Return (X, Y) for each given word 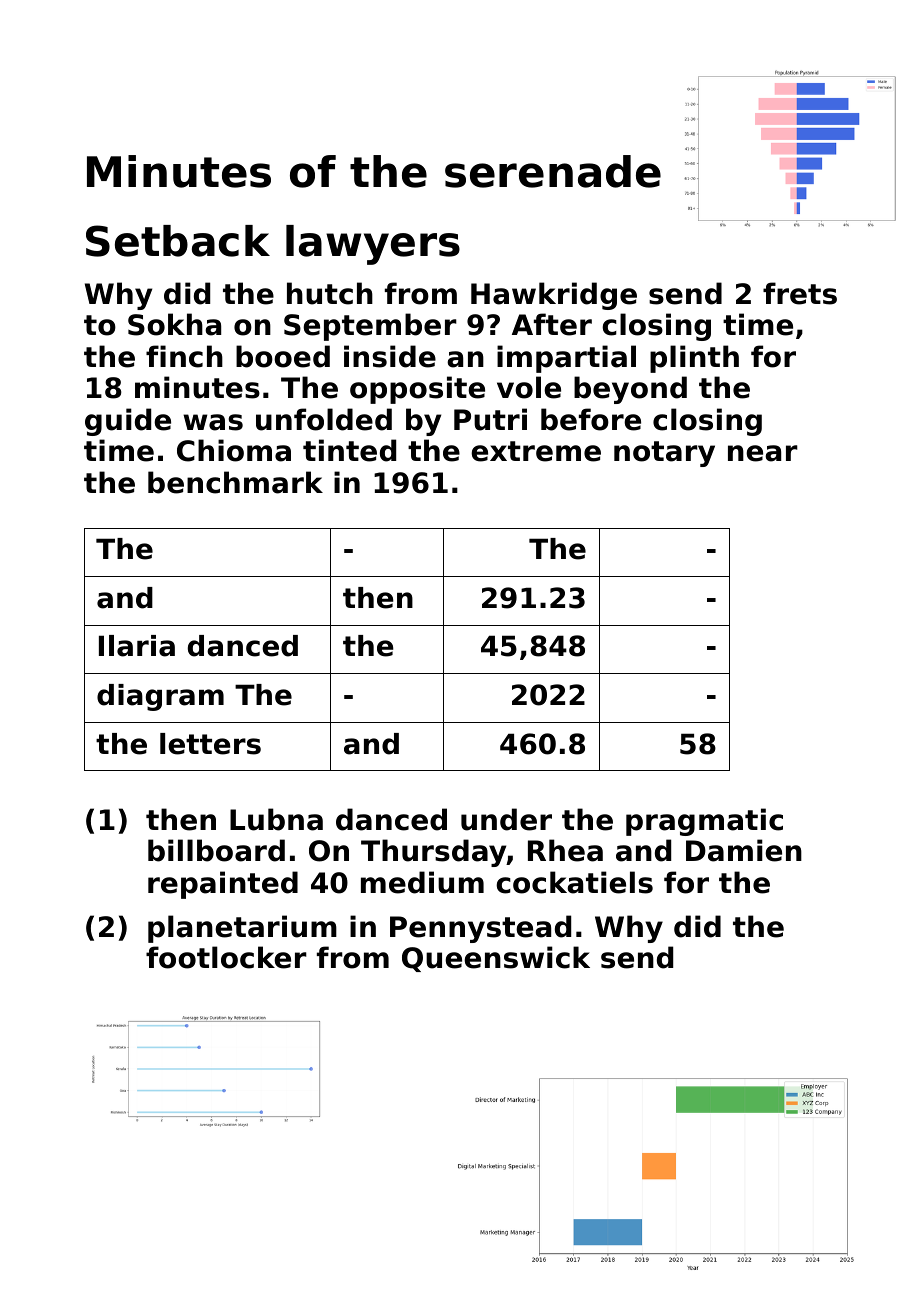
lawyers (373, 245)
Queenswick (496, 959)
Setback (178, 241)
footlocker (226, 957)
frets (800, 293)
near (763, 453)
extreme (536, 451)
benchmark (235, 482)
